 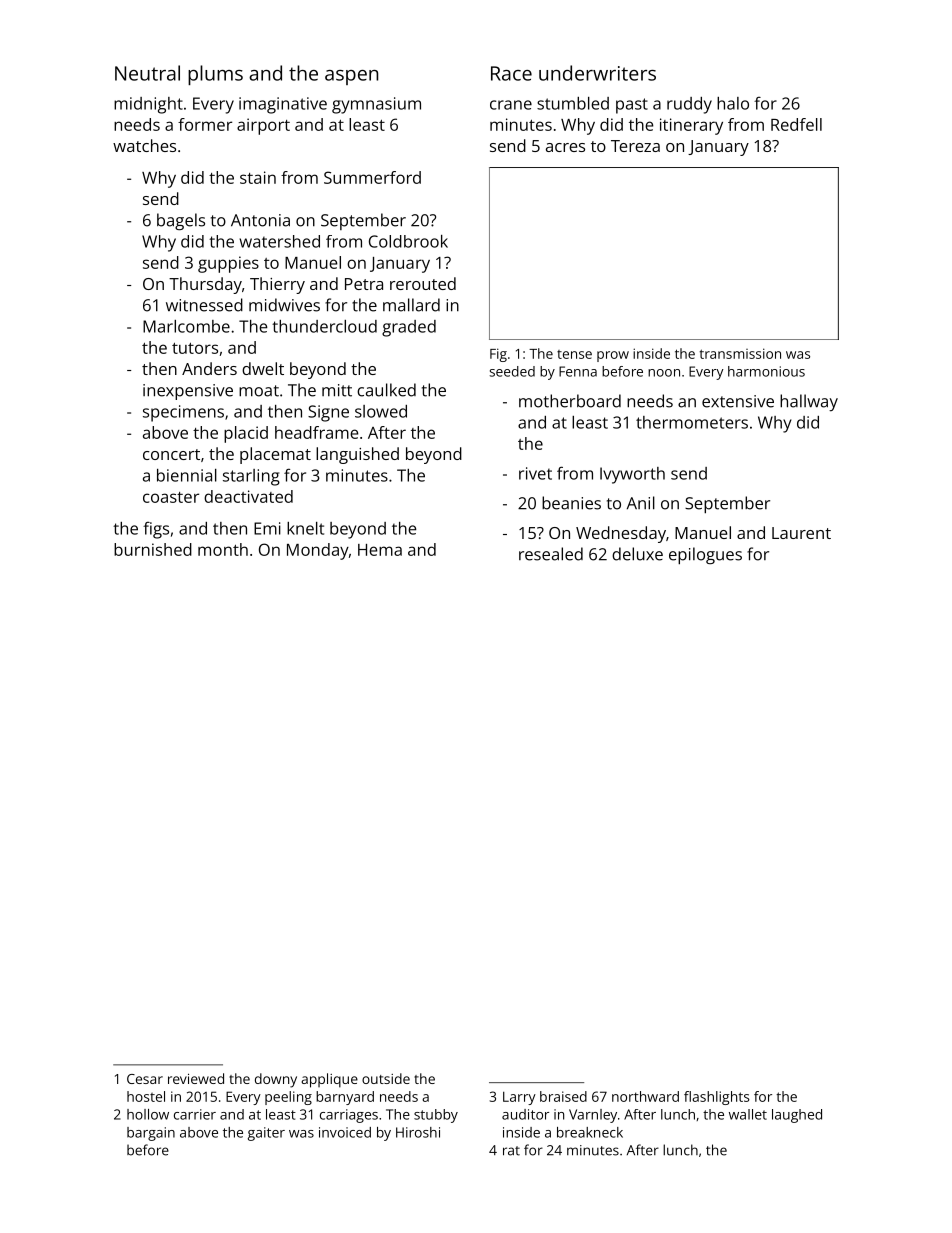 I want to click on flashlights, so click(x=717, y=1098).
